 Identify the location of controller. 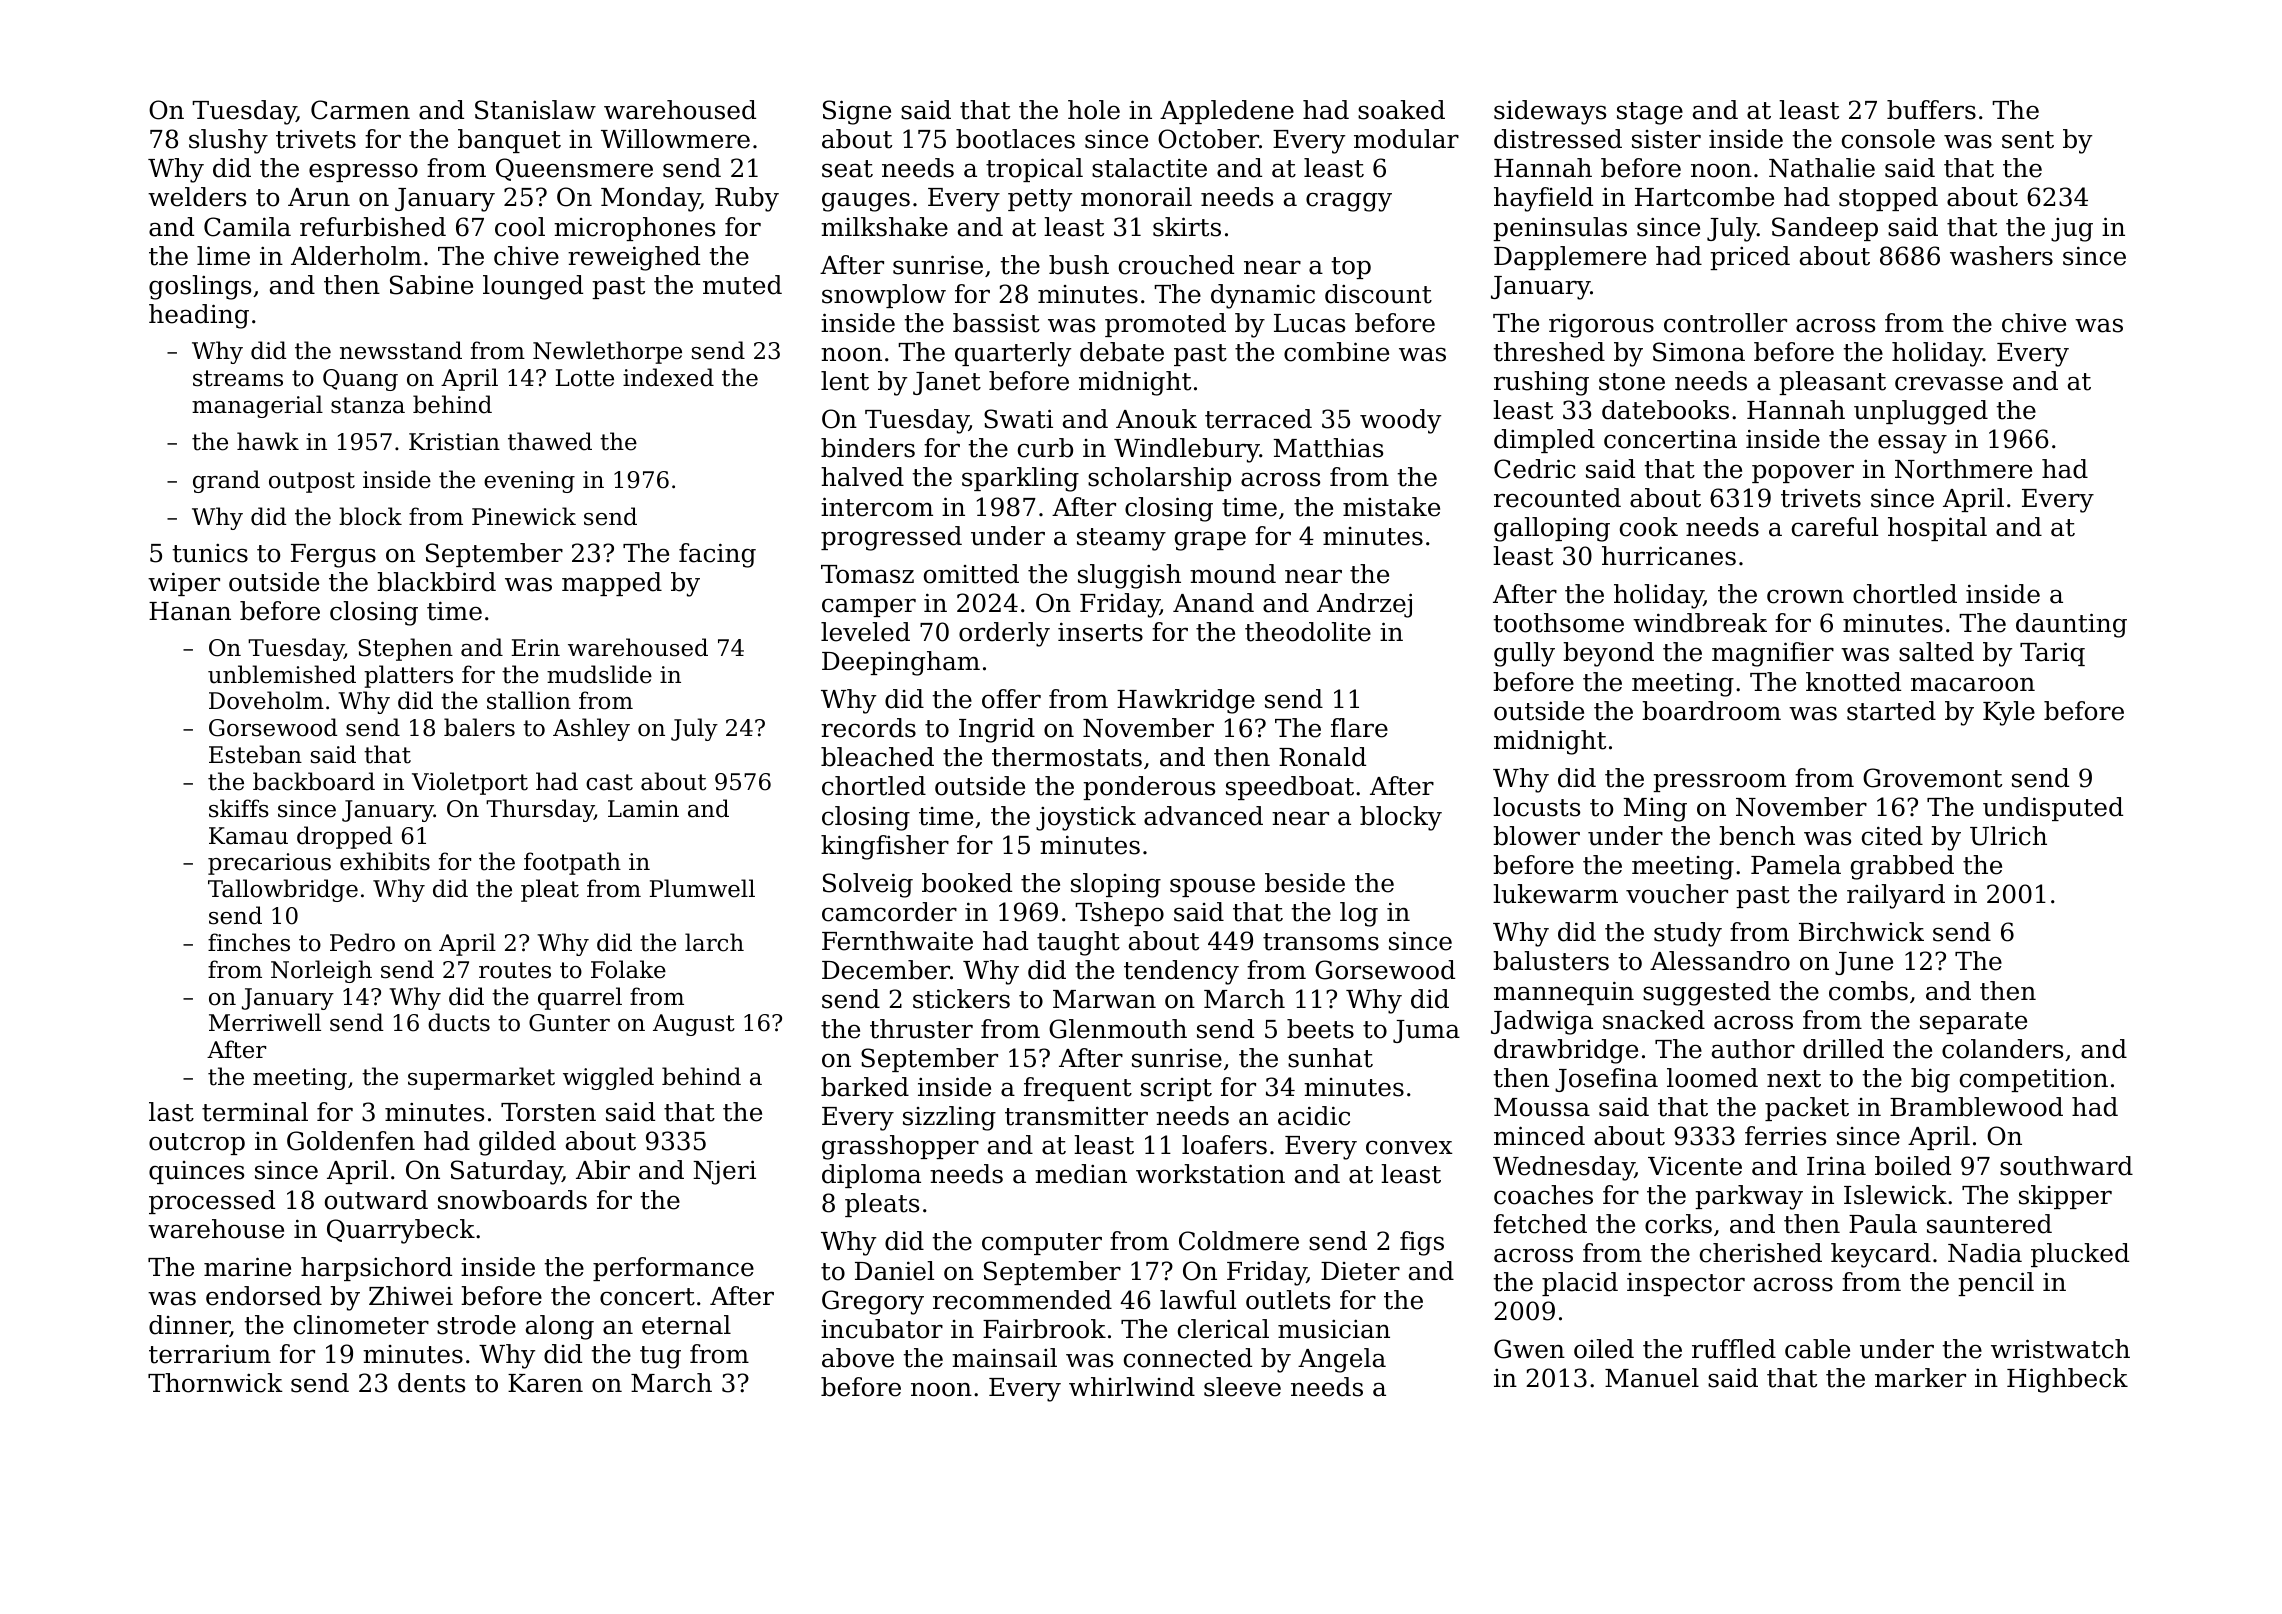
(1725, 323).
